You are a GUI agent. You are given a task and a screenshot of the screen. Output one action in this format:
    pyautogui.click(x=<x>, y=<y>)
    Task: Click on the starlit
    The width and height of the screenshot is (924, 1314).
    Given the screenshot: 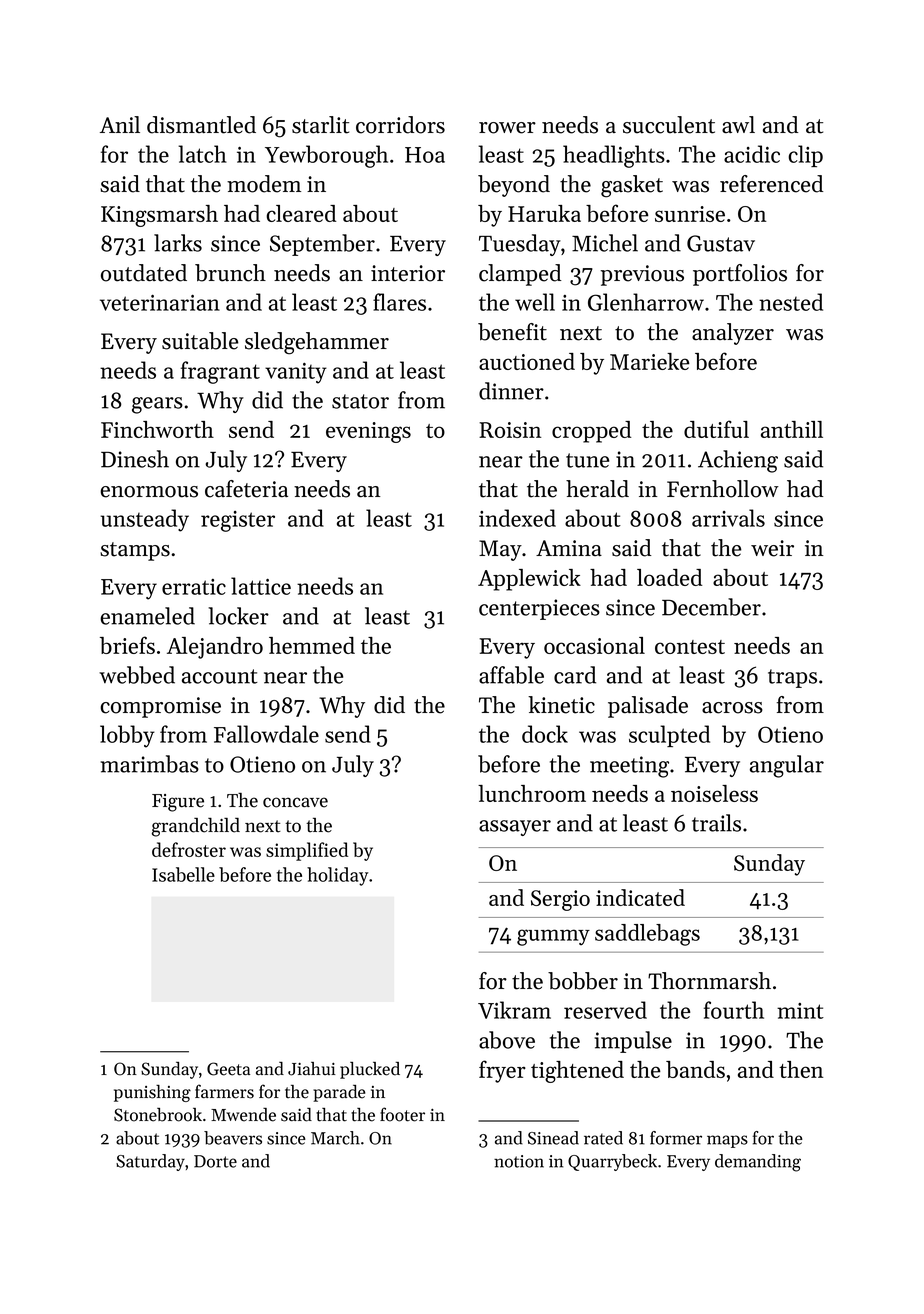 What is the action you would take?
    pyautogui.click(x=320, y=125)
